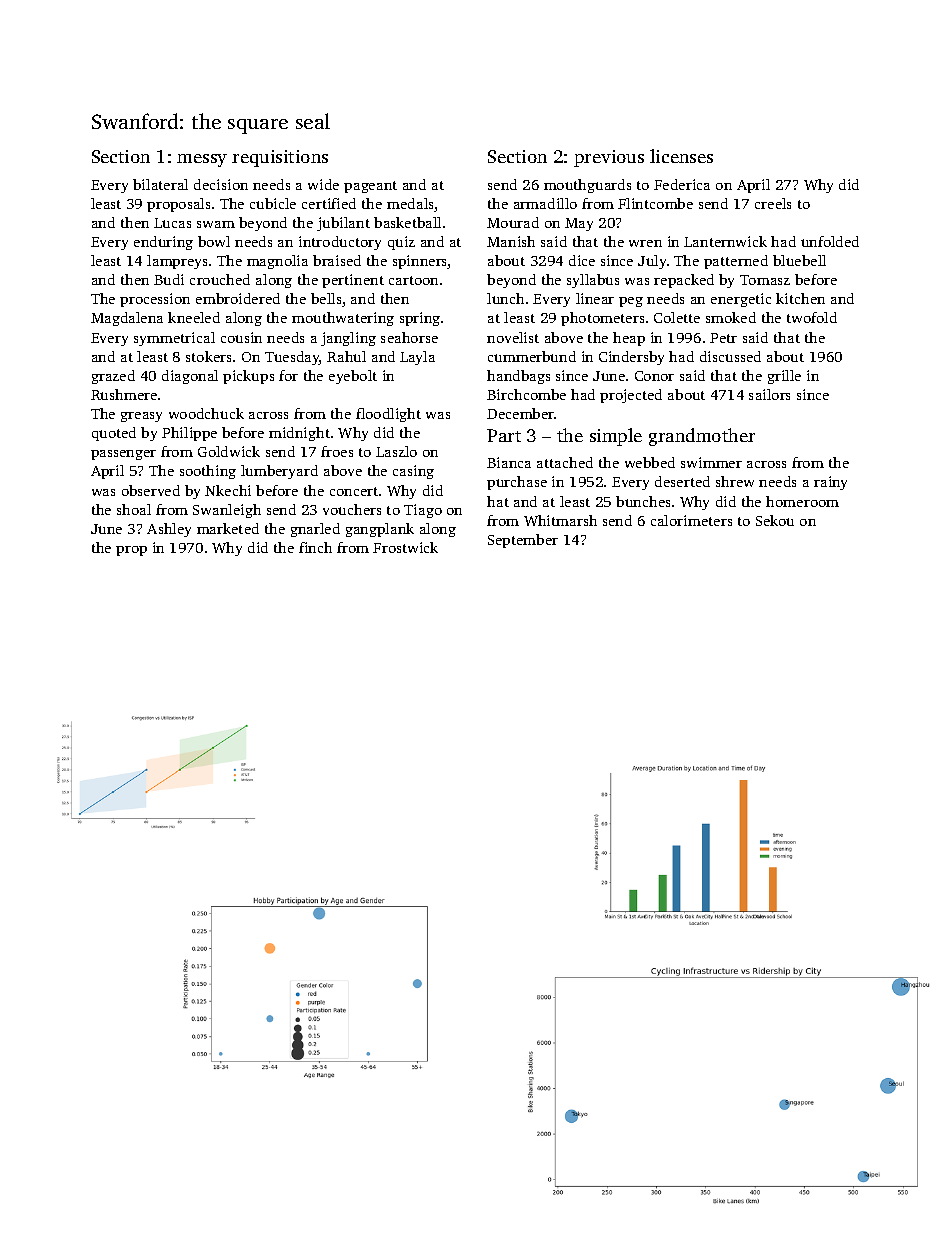 This screenshot has width=952, height=1233. I want to click on Philippe, so click(189, 434).
